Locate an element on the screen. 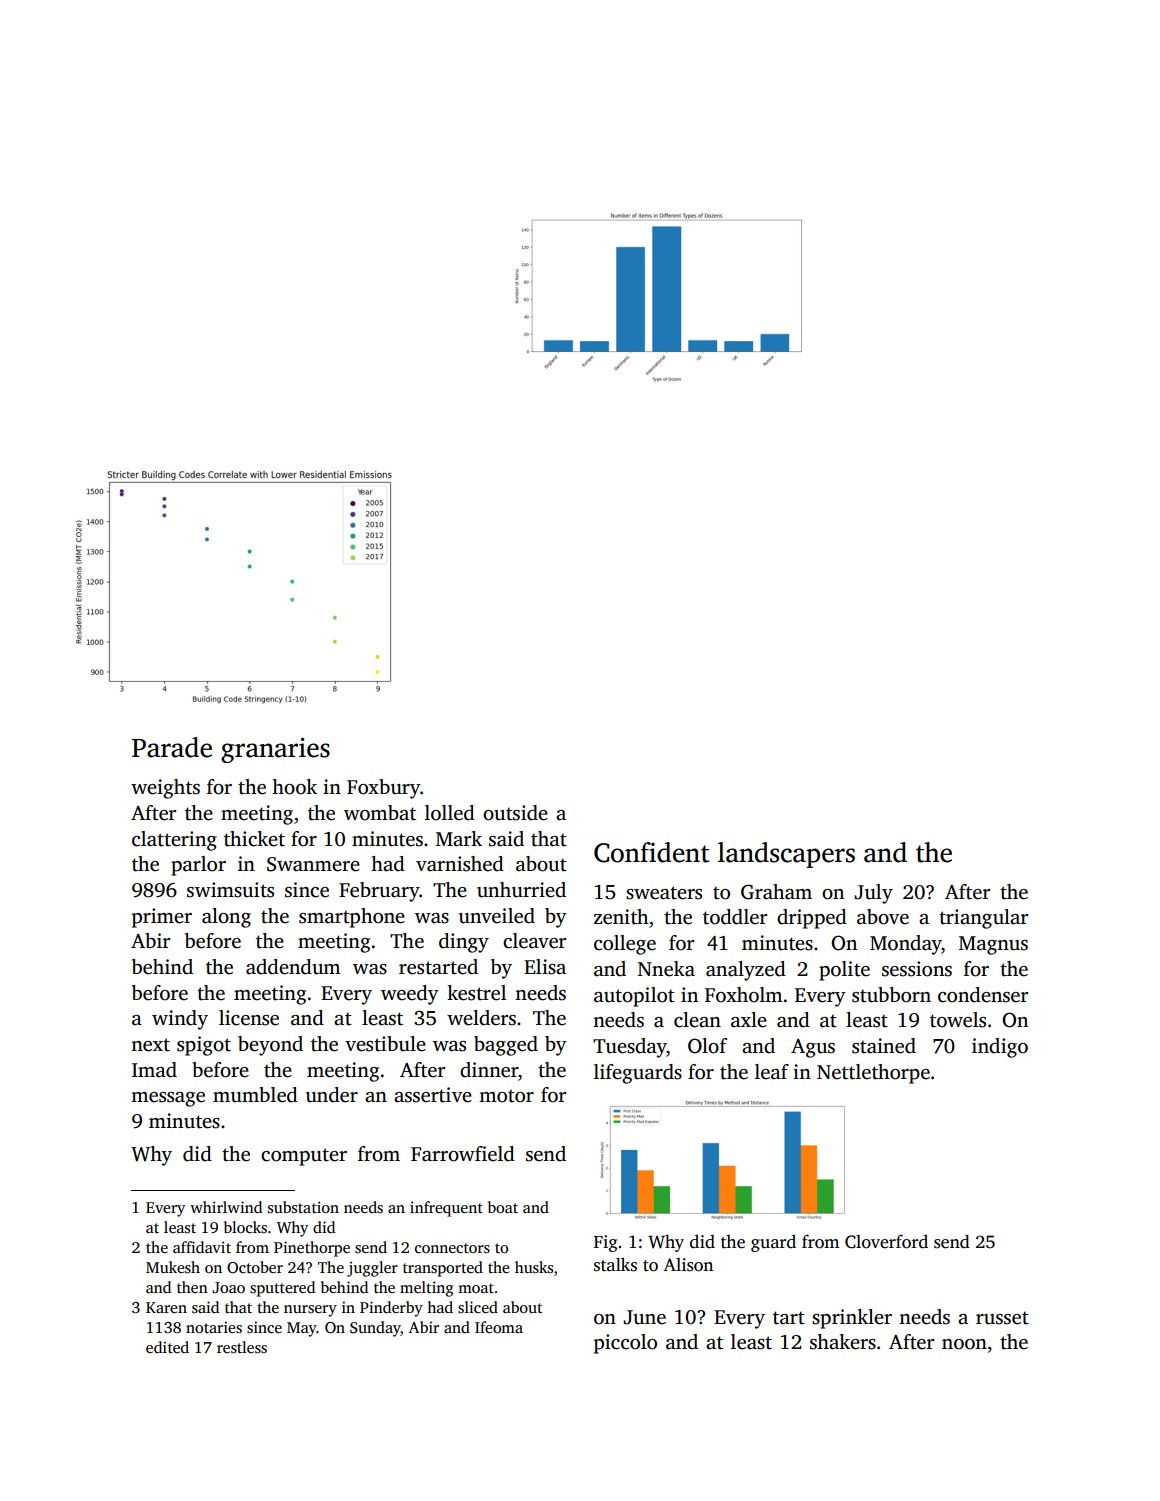 The image size is (1160, 1501). then is located at coordinates (192, 1287).
